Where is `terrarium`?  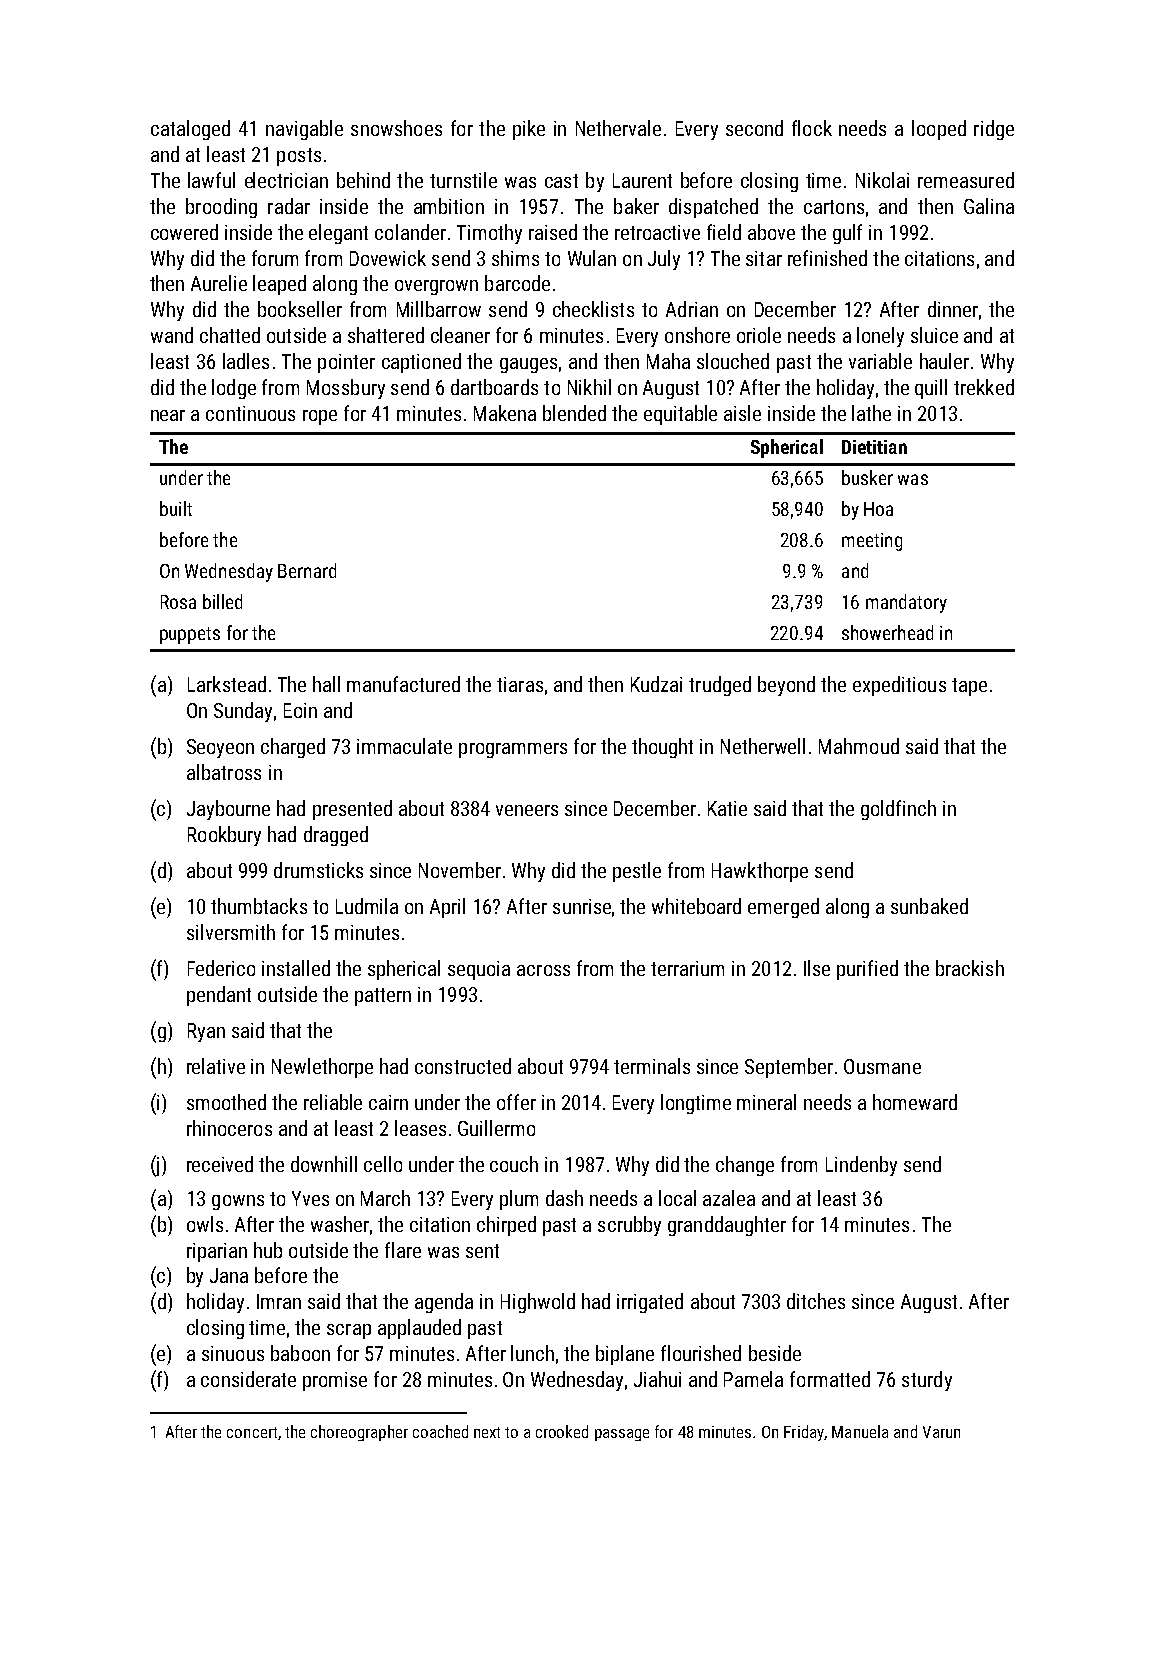 terrarium is located at coordinates (687, 968).
